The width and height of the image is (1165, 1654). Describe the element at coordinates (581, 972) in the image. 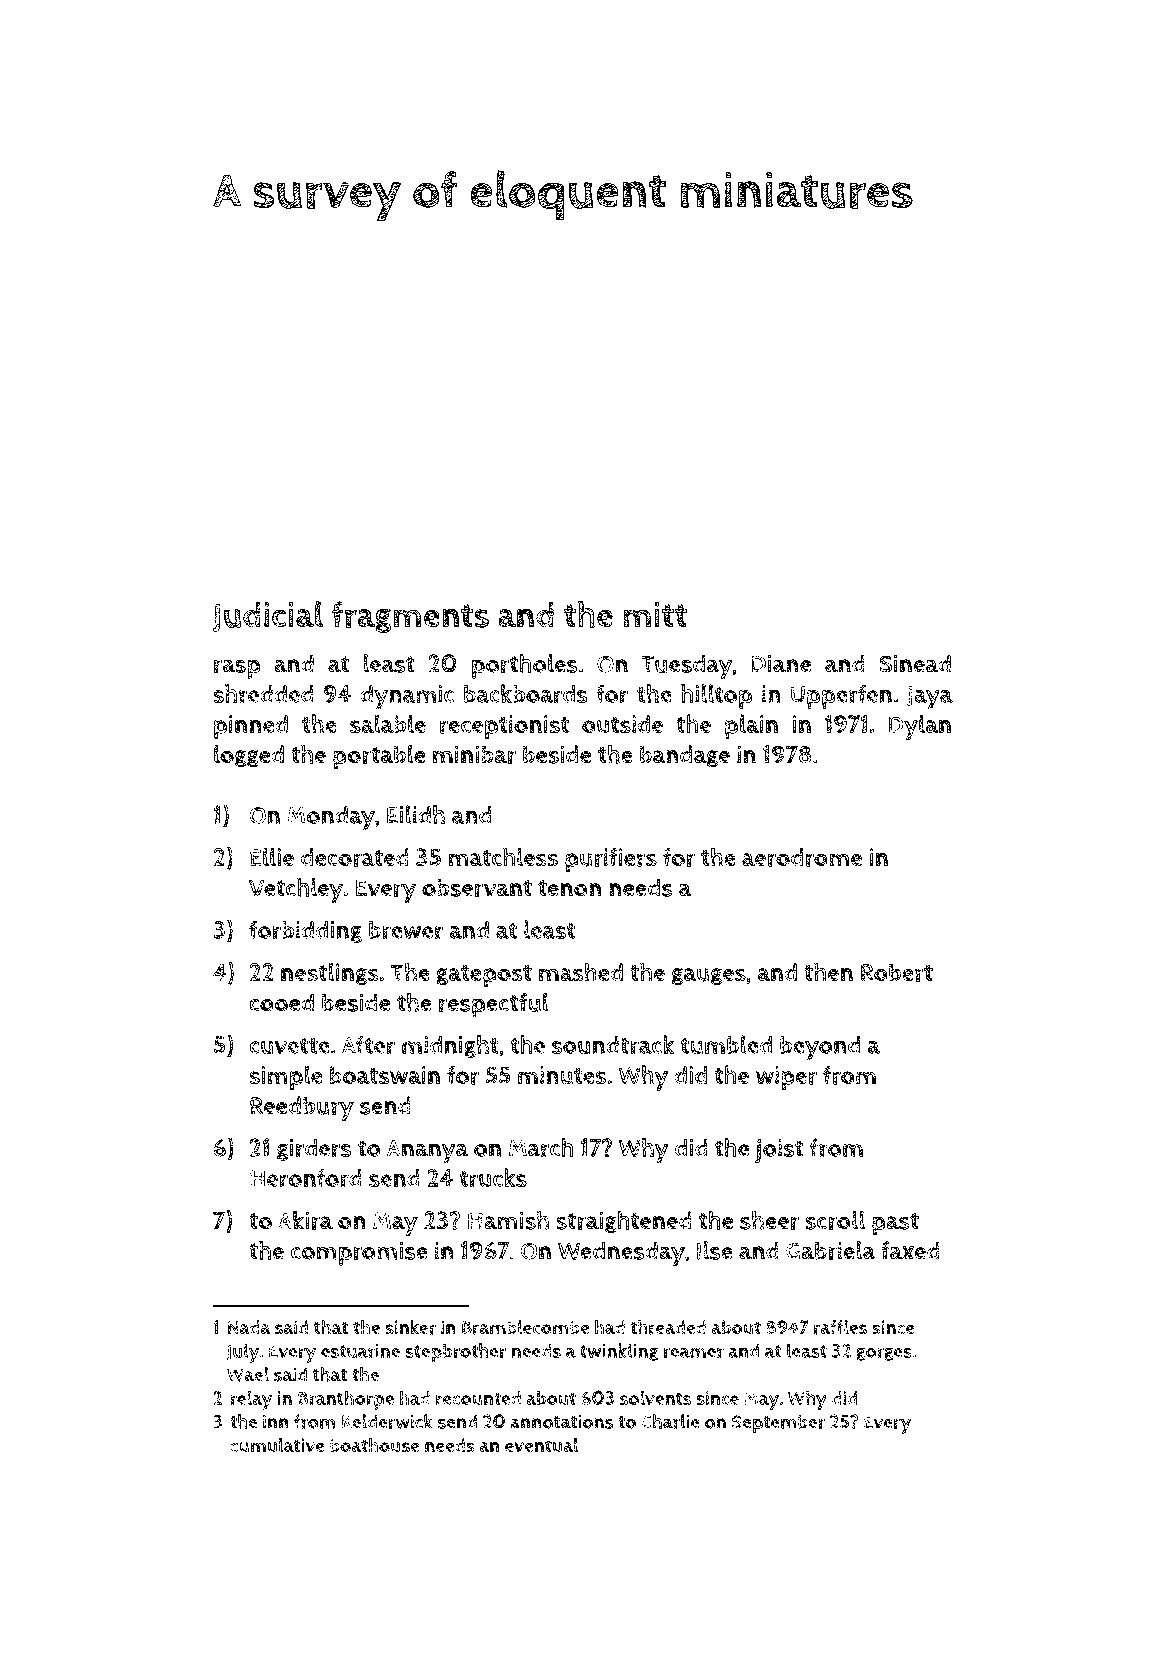

I see `mashed` at that location.
